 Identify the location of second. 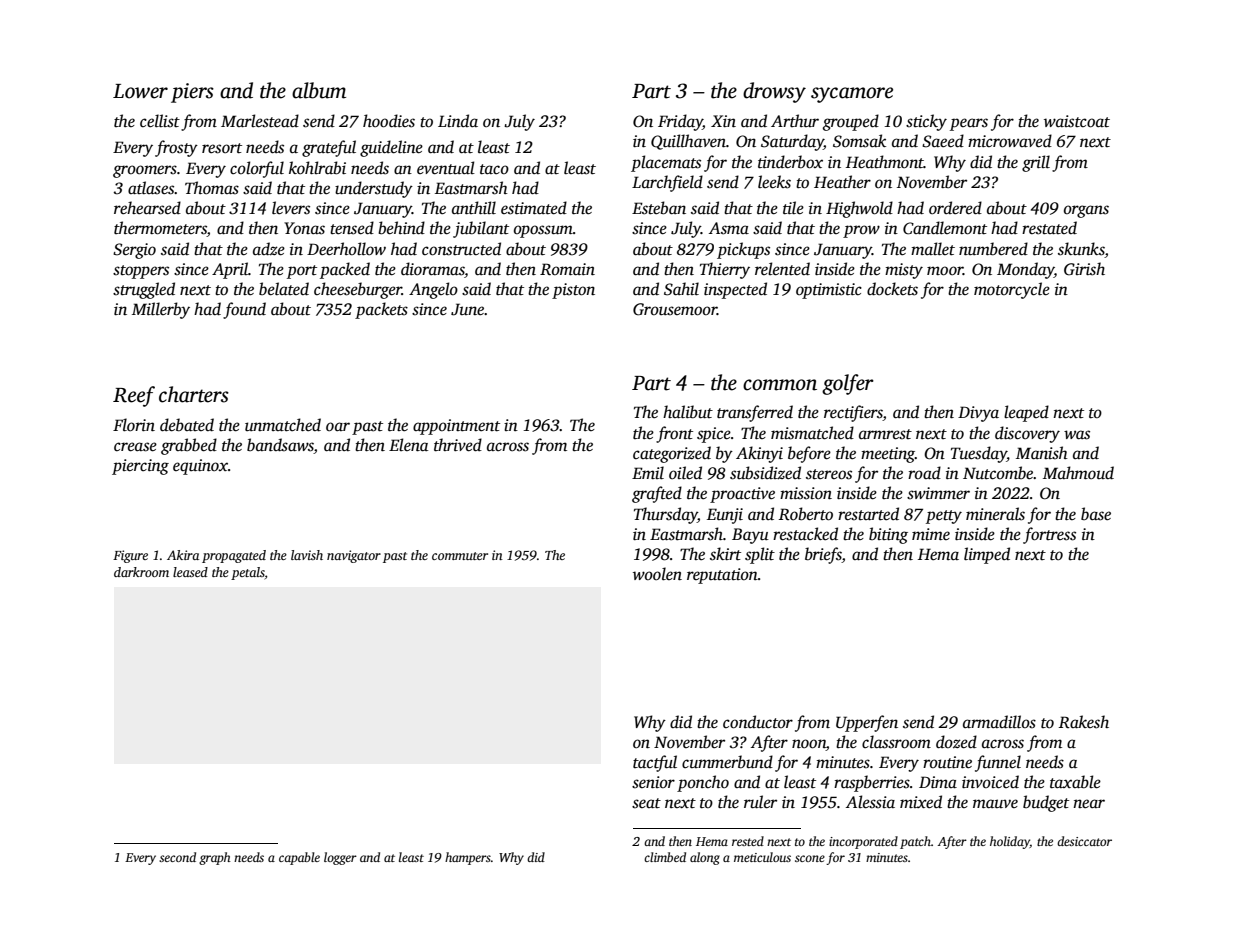
(177, 857).
